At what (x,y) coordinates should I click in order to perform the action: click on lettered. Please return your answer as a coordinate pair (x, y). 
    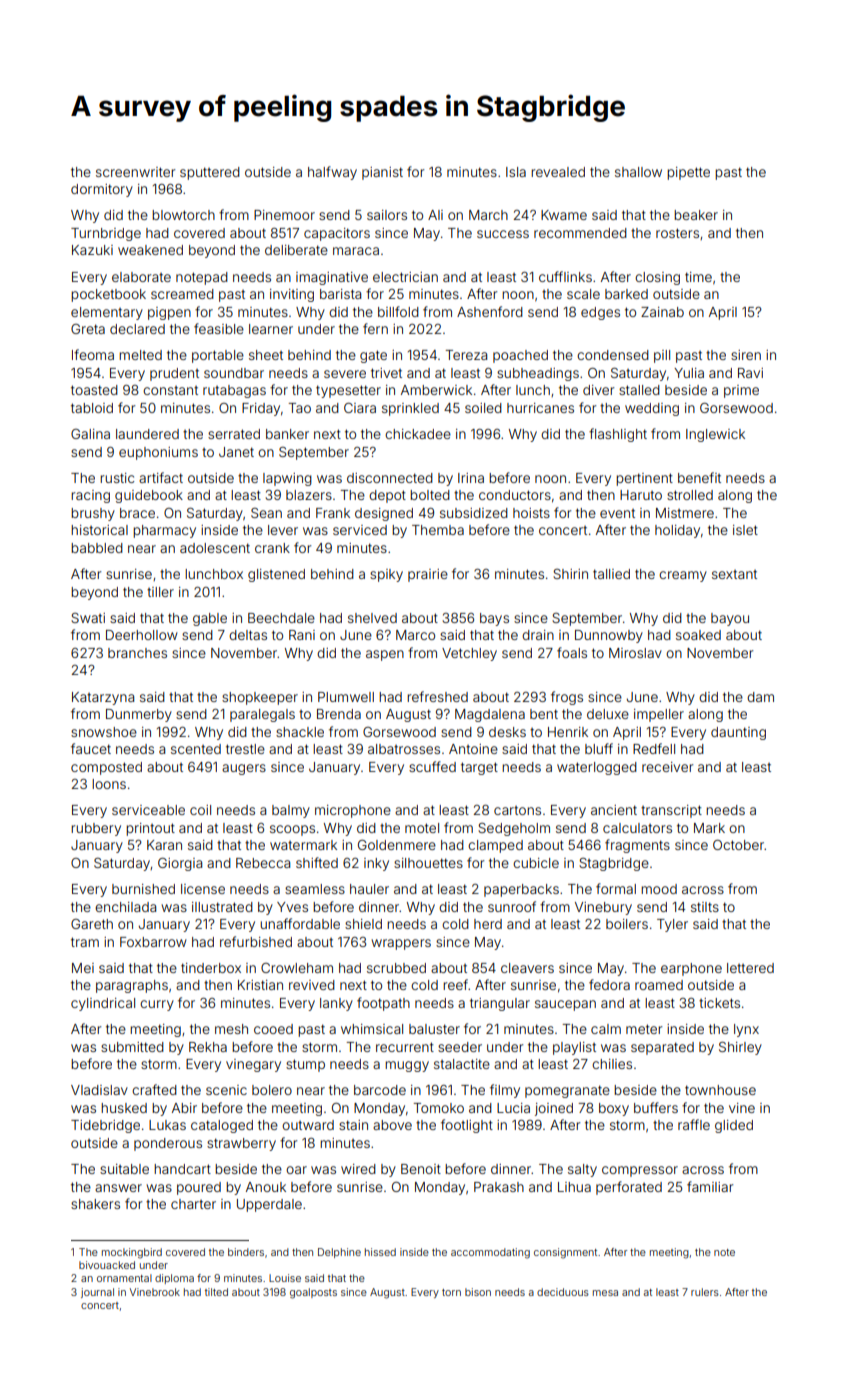
    Looking at the image, I should click on (750, 968).
